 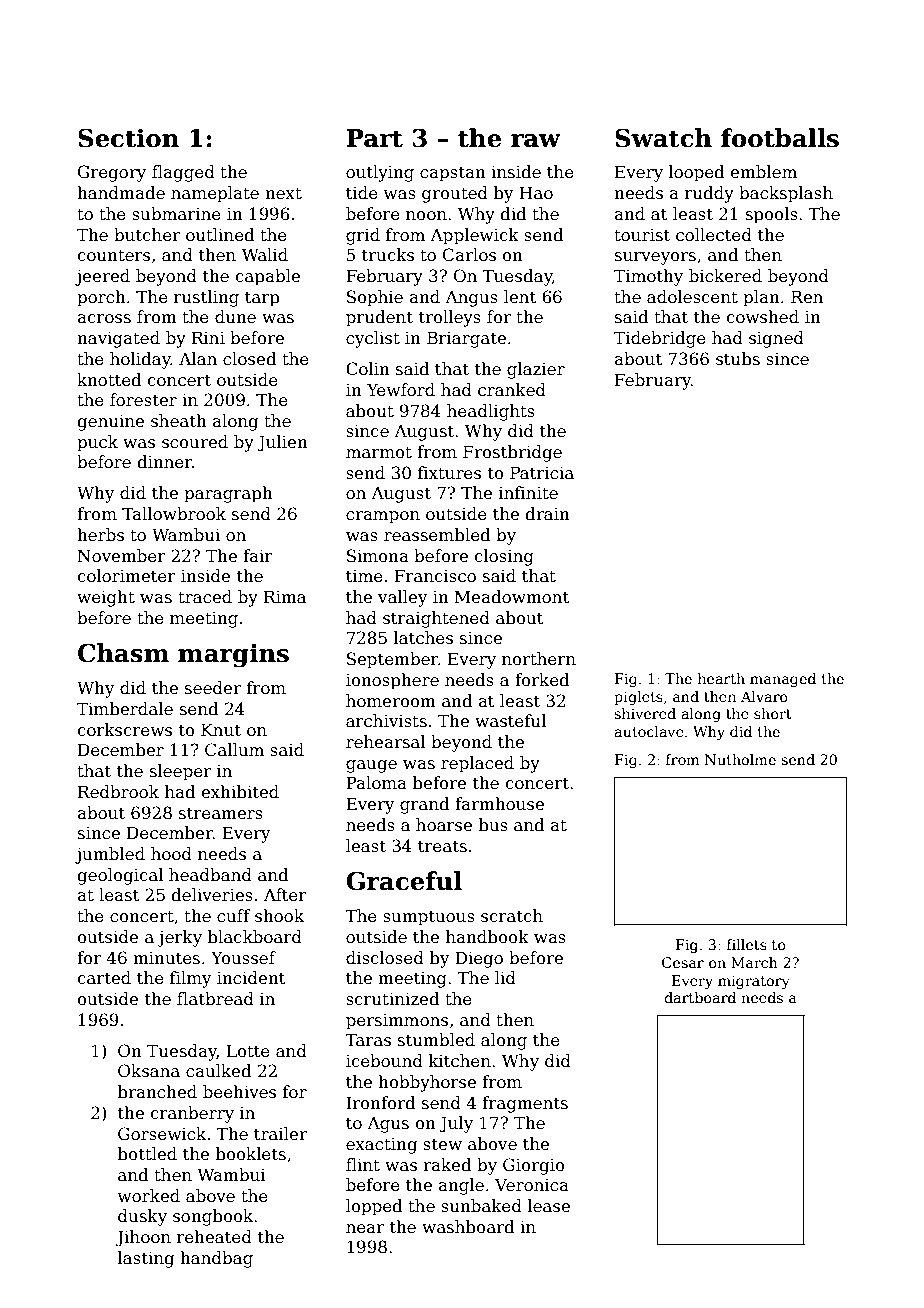 What do you see at coordinates (376, 783) in the screenshot?
I see `Paloma` at bounding box center [376, 783].
